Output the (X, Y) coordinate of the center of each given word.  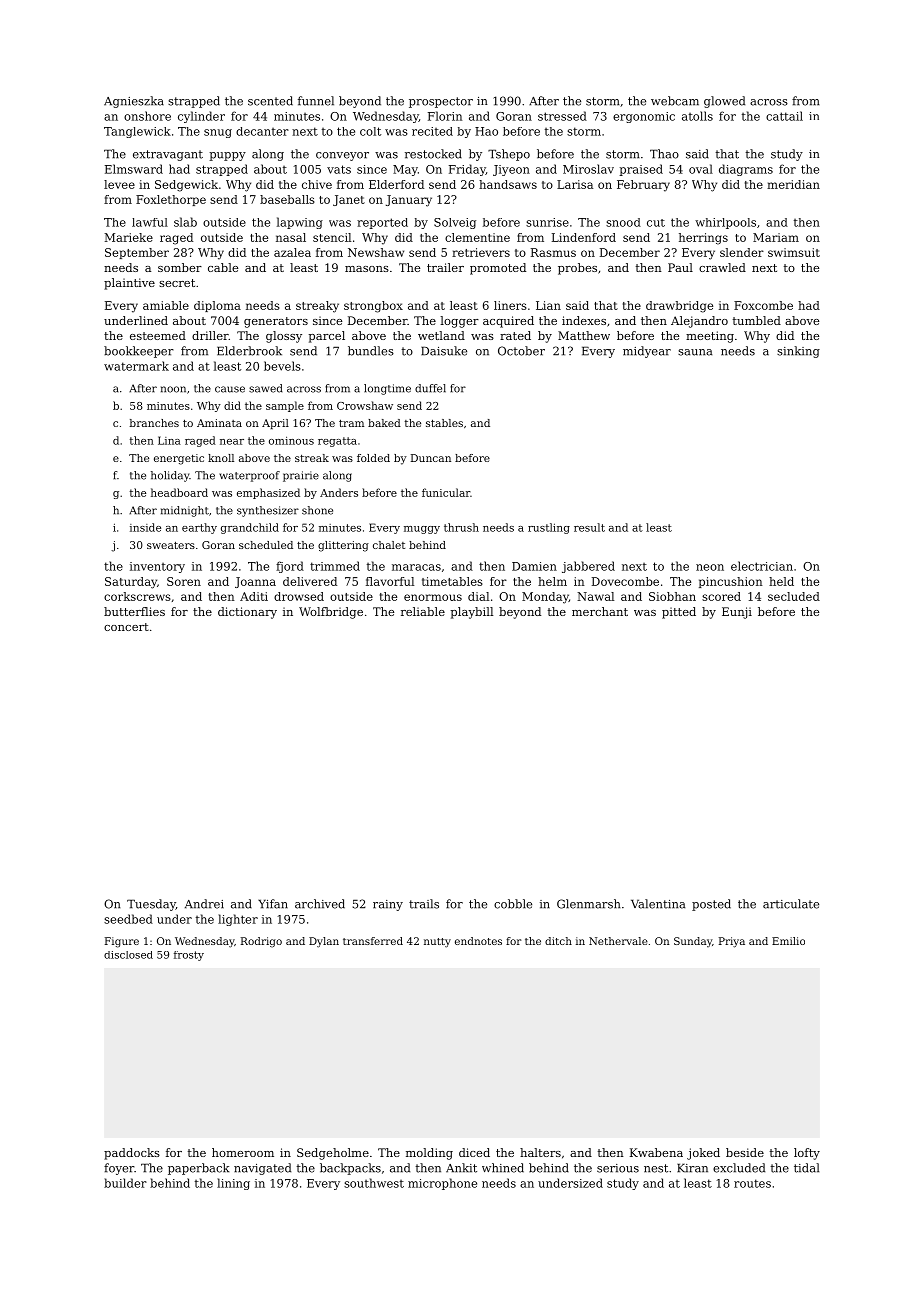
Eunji (737, 613)
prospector (441, 102)
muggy (422, 530)
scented (270, 101)
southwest (374, 1183)
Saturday (131, 583)
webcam (675, 101)
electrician (762, 566)
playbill (472, 613)
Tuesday (151, 905)
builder (125, 1183)
